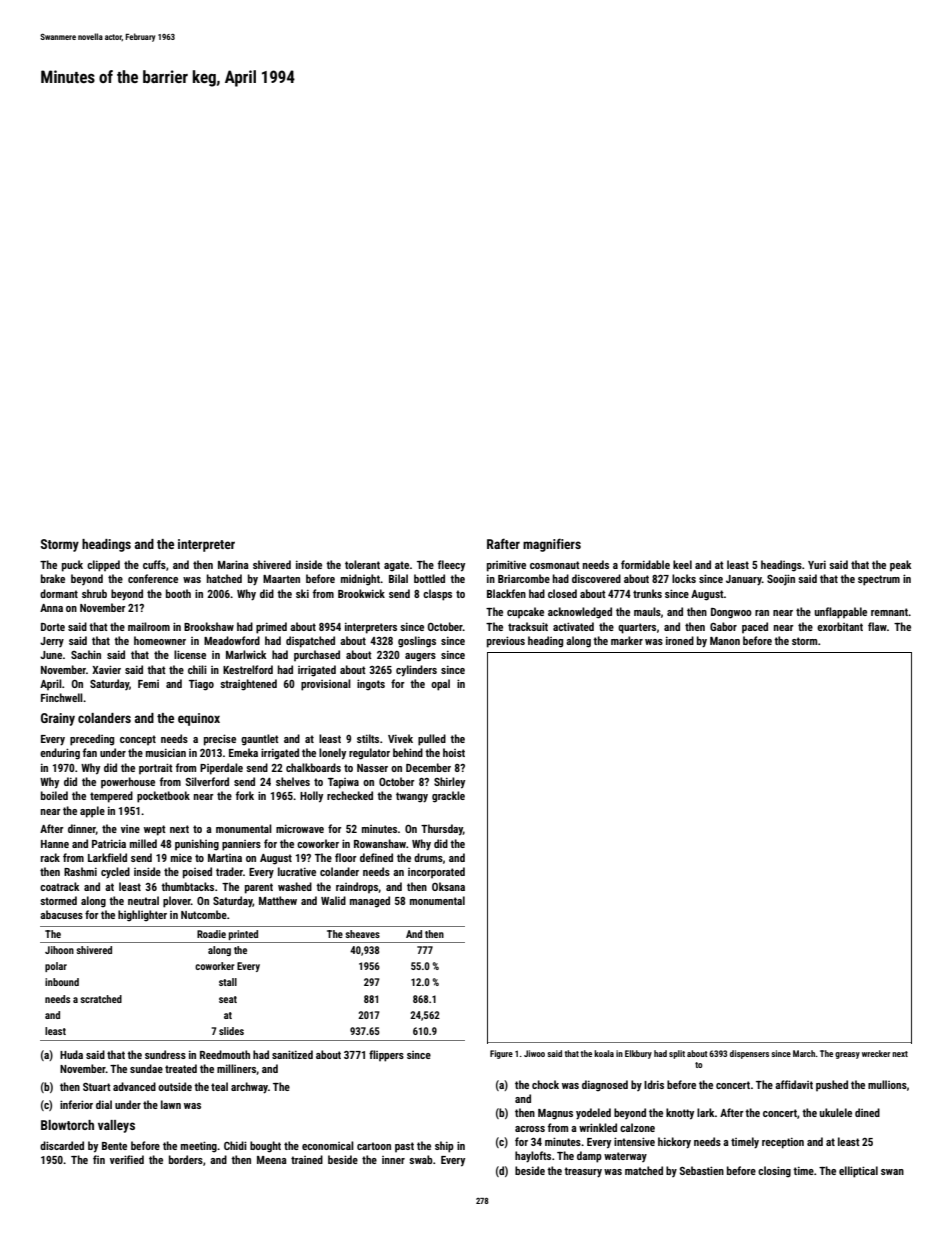  Describe the element at coordinates (199, 1147) in the page. I see `meeting` at that location.
